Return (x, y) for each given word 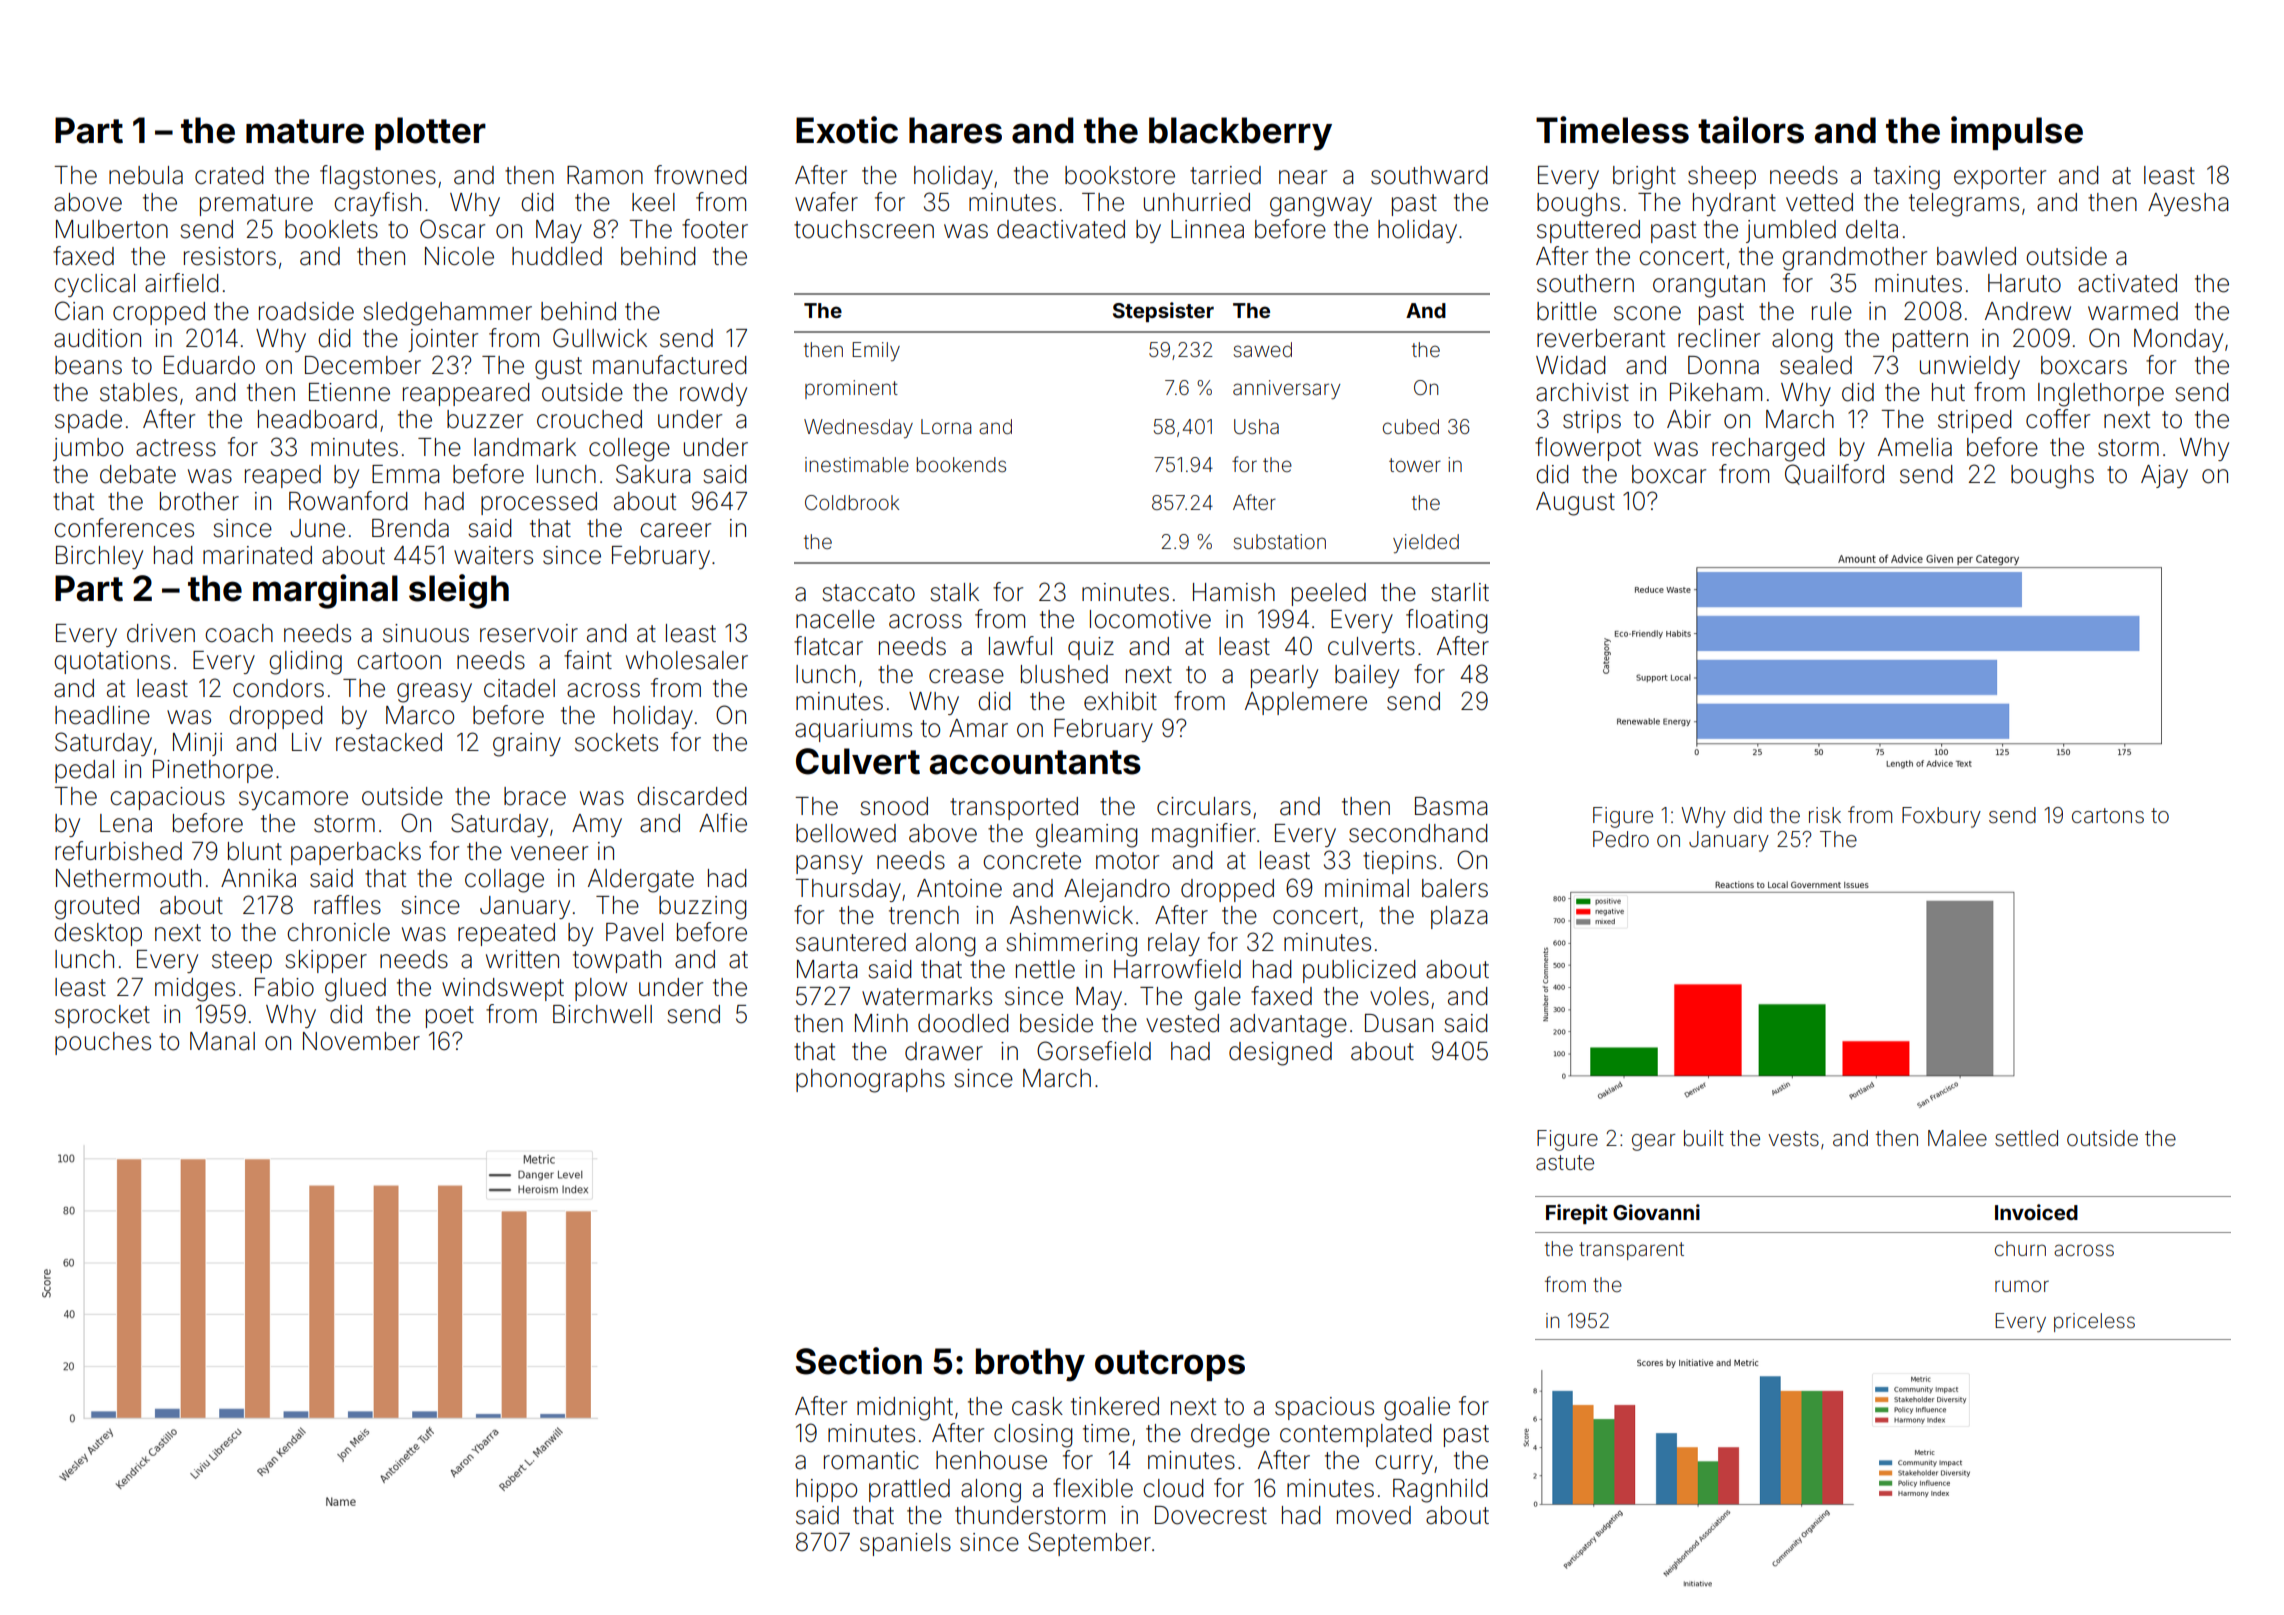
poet (450, 1017)
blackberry (1240, 134)
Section (859, 1361)
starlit (1460, 592)
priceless (2094, 1322)
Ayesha (2188, 204)
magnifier (1204, 835)
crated (229, 175)
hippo (826, 1490)
